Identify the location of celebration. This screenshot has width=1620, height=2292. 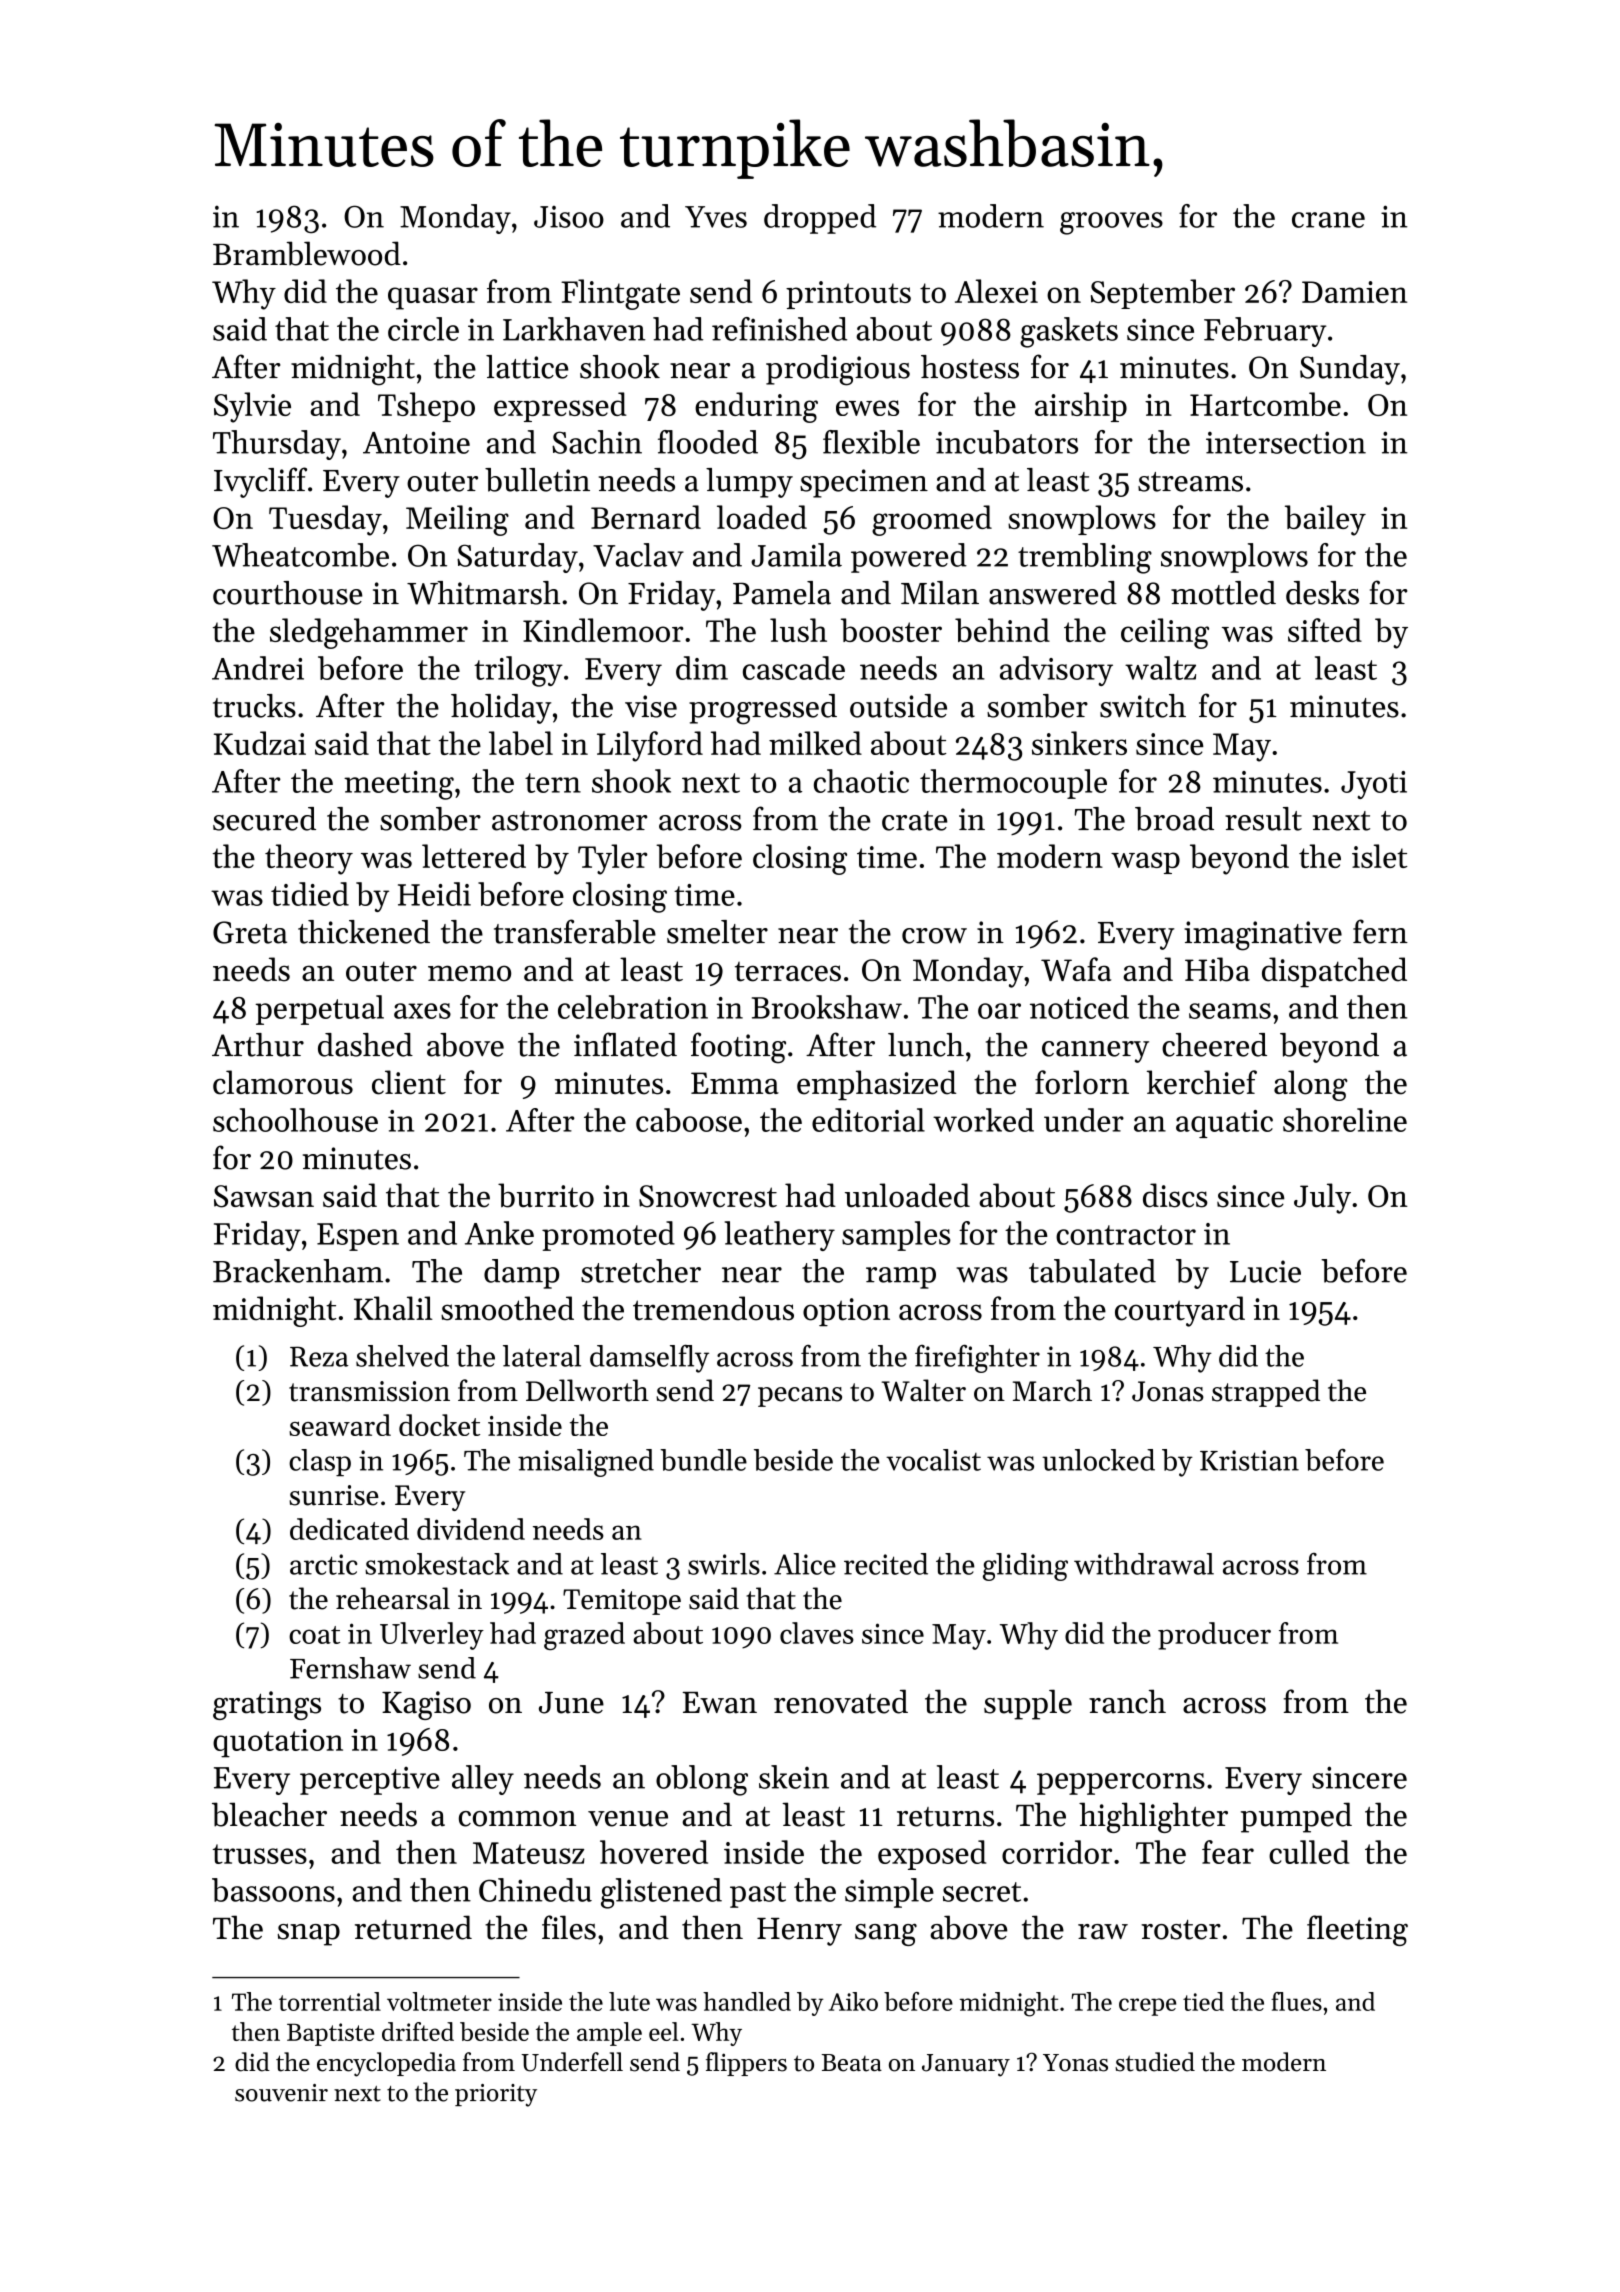
(633, 1007).
